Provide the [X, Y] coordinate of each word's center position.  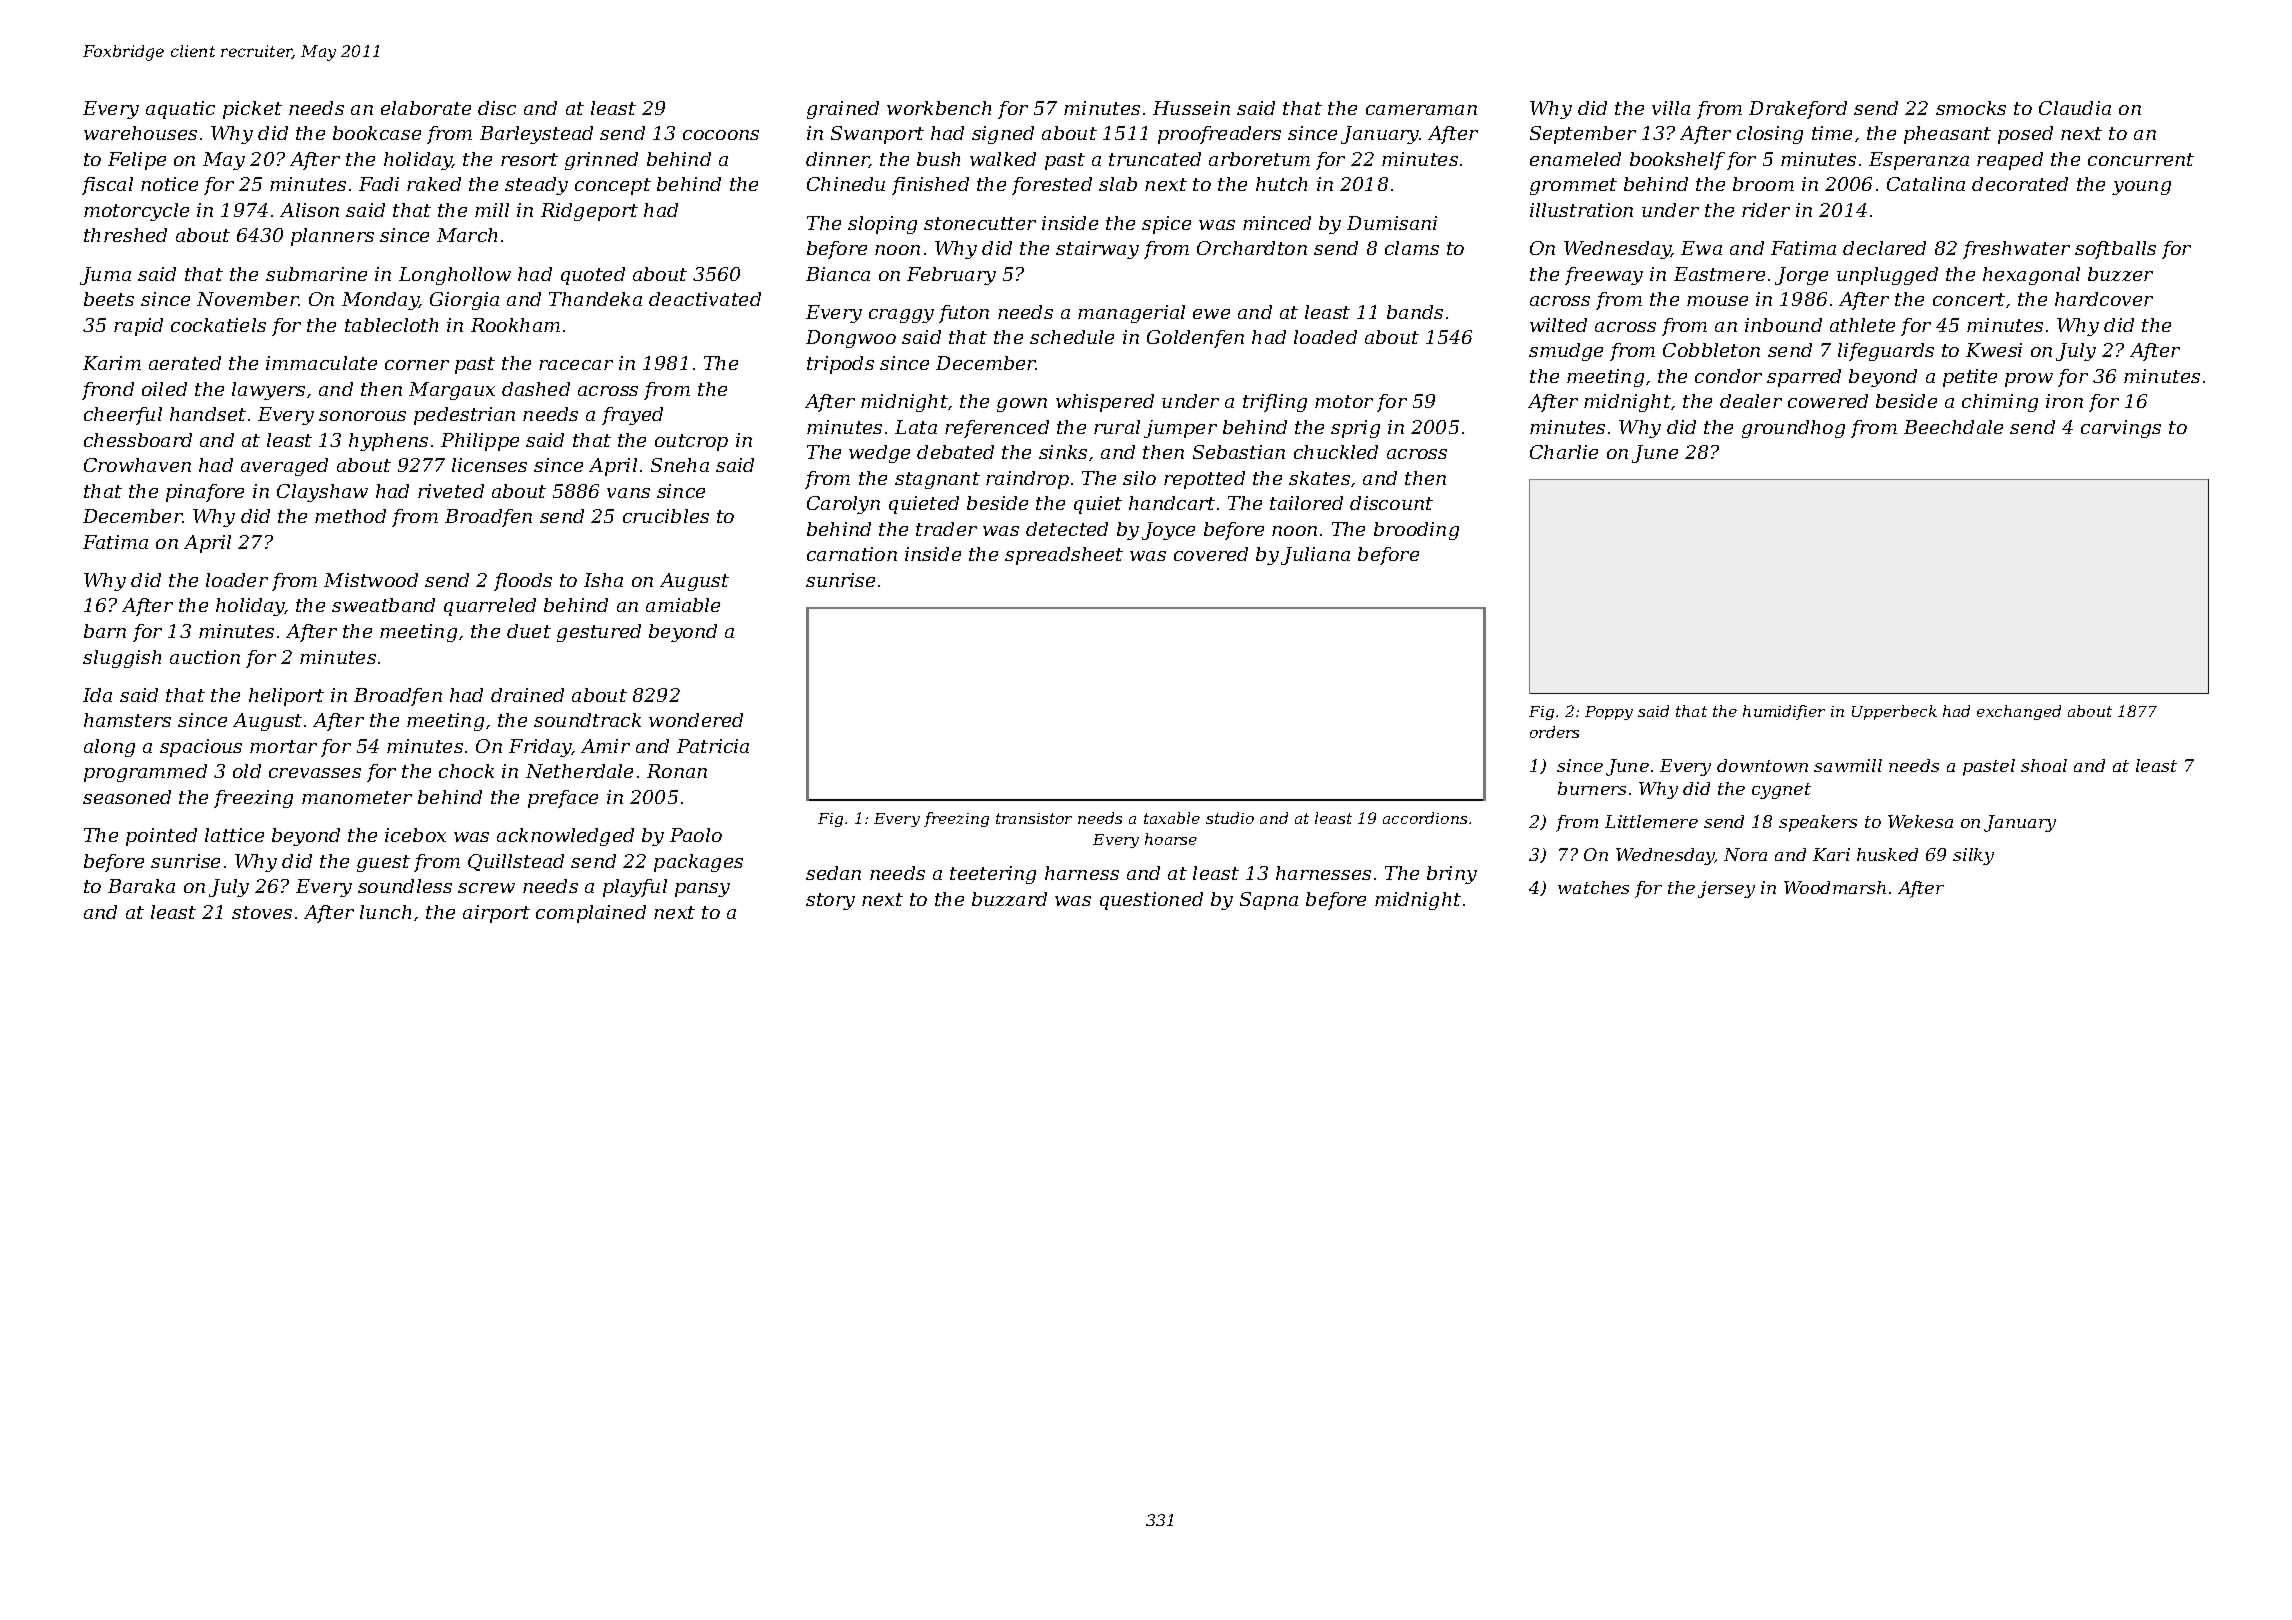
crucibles [666, 516]
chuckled [1336, 452]
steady [536, 186]
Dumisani [1392, 223]
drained [527, 695]
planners [332, 237]
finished [930, 186]
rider [1766, 210]
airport [496, 914]
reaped [2010, 161]
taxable [1172, 818]
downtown [1762, 765]
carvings [2121, 429]
